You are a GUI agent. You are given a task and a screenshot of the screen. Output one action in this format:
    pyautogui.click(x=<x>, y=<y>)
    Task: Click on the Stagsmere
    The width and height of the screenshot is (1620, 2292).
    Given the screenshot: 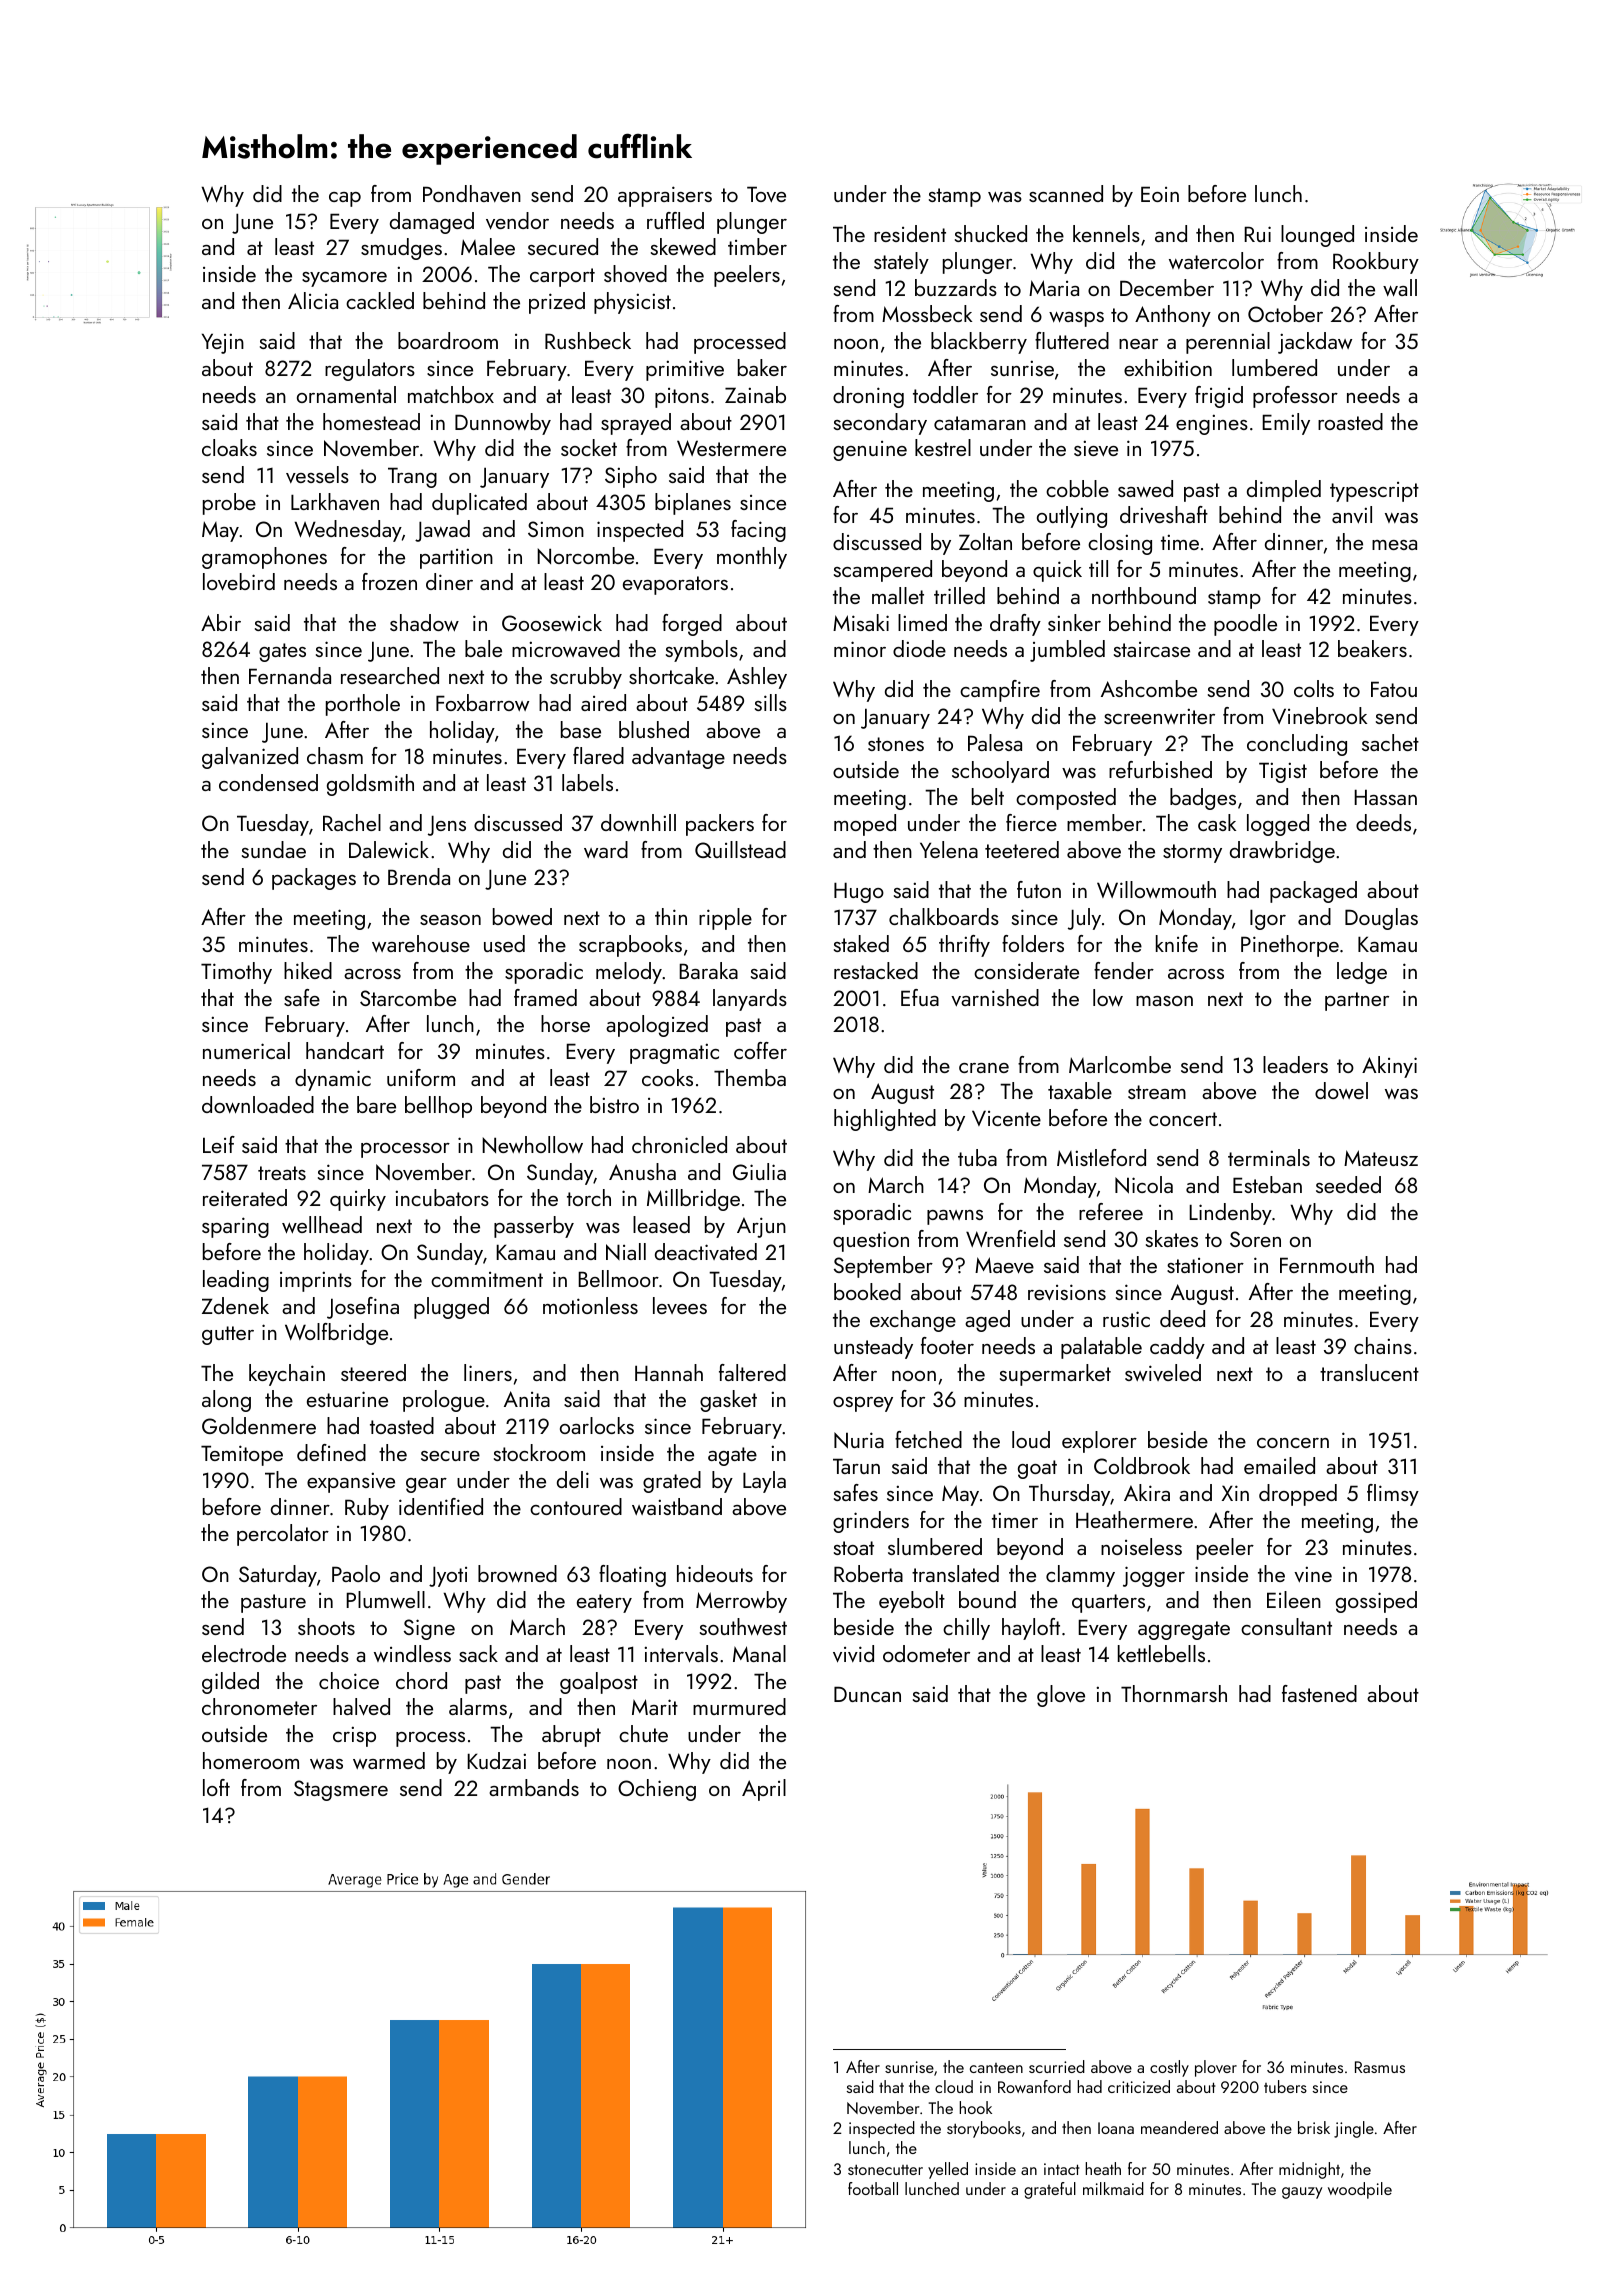 What is the action you would take?
    pyautogui.click(x=341, y=1790)
